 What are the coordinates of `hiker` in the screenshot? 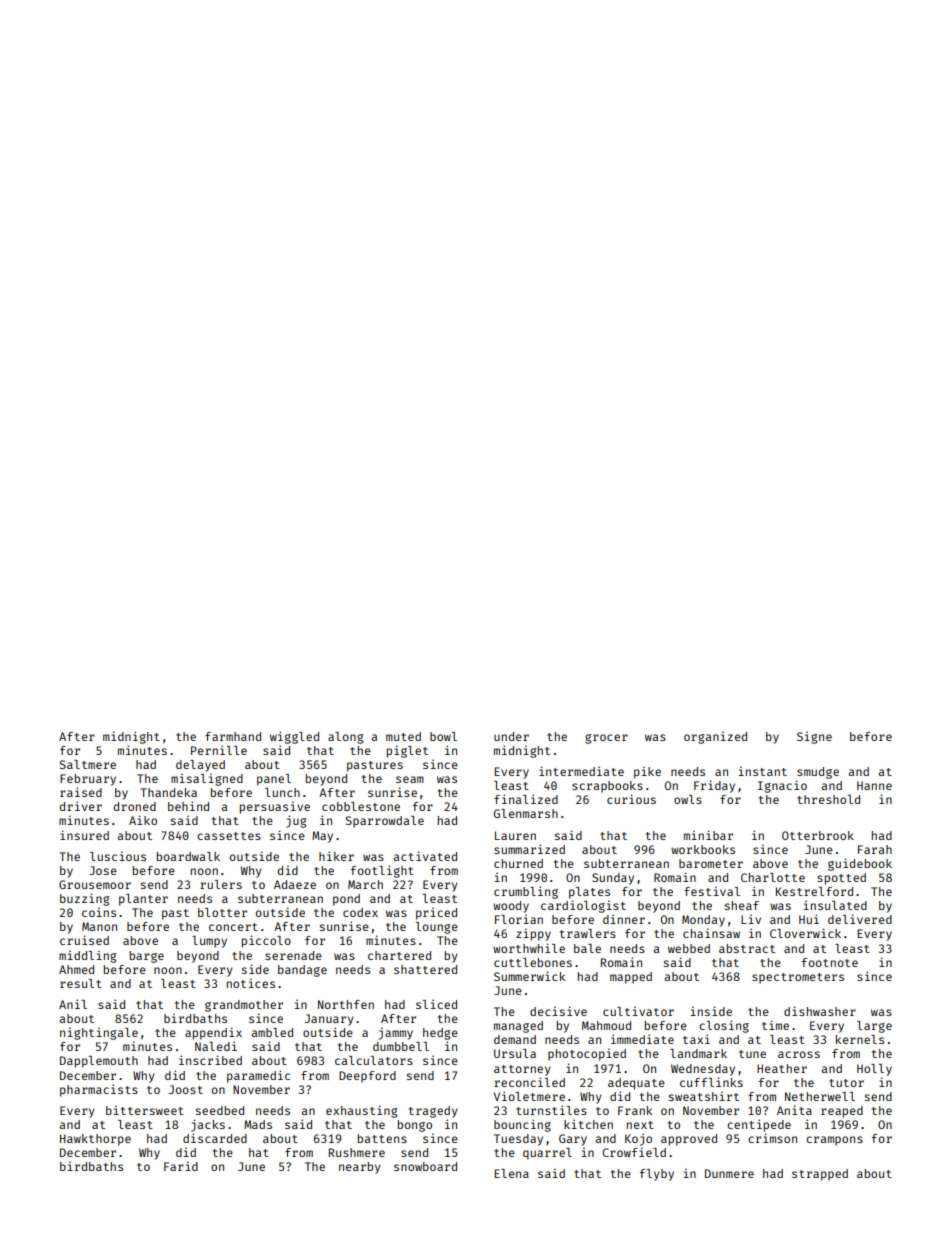 It's located at (336, 856).
